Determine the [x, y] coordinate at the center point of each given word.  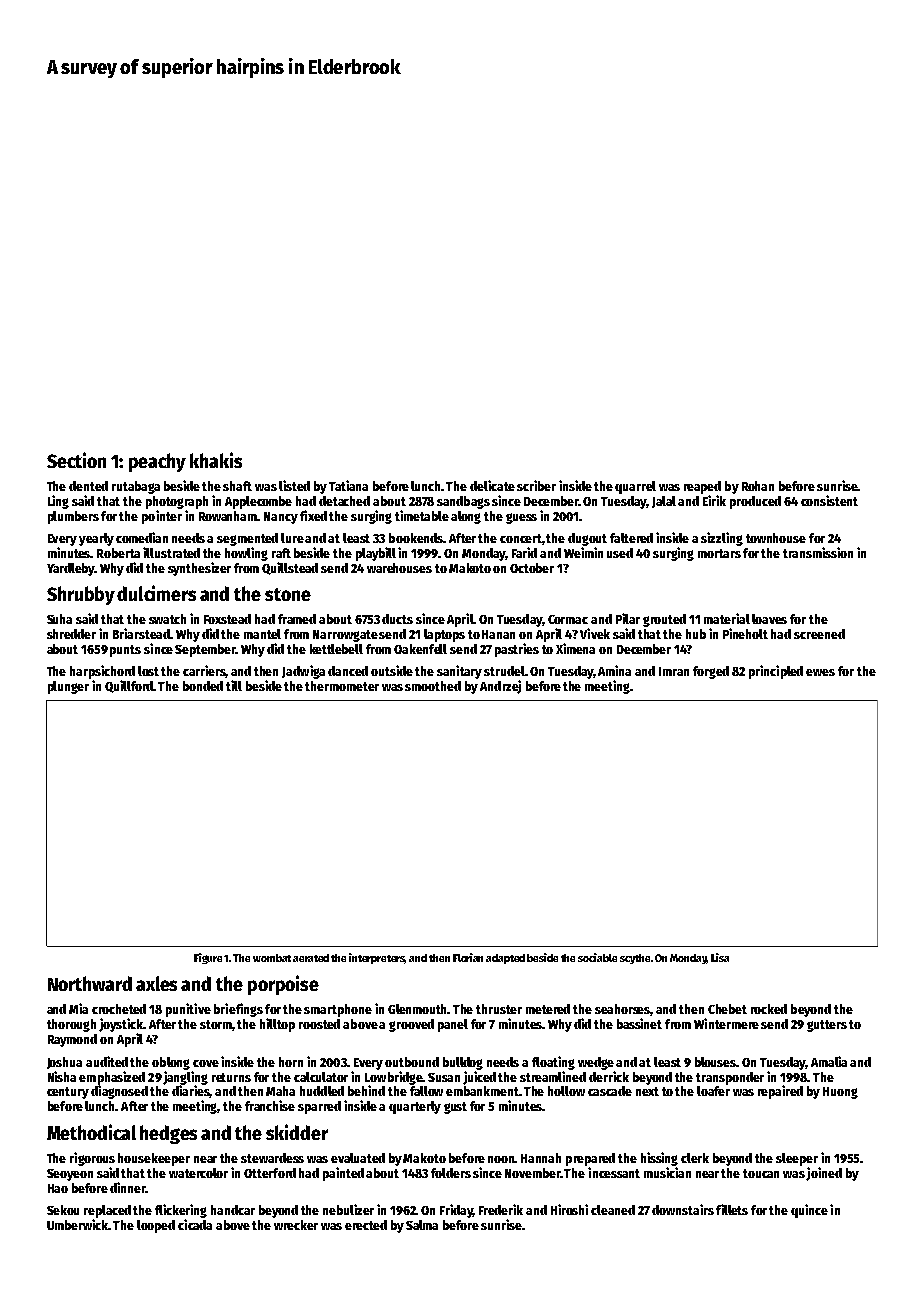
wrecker [296, 1225]
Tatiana [348, 485]
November [532, 1173]
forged [711, 672]
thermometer [342, 686]
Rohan [758, 486]
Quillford [129, 686]
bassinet [639, 1023]
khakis [216, 460]
